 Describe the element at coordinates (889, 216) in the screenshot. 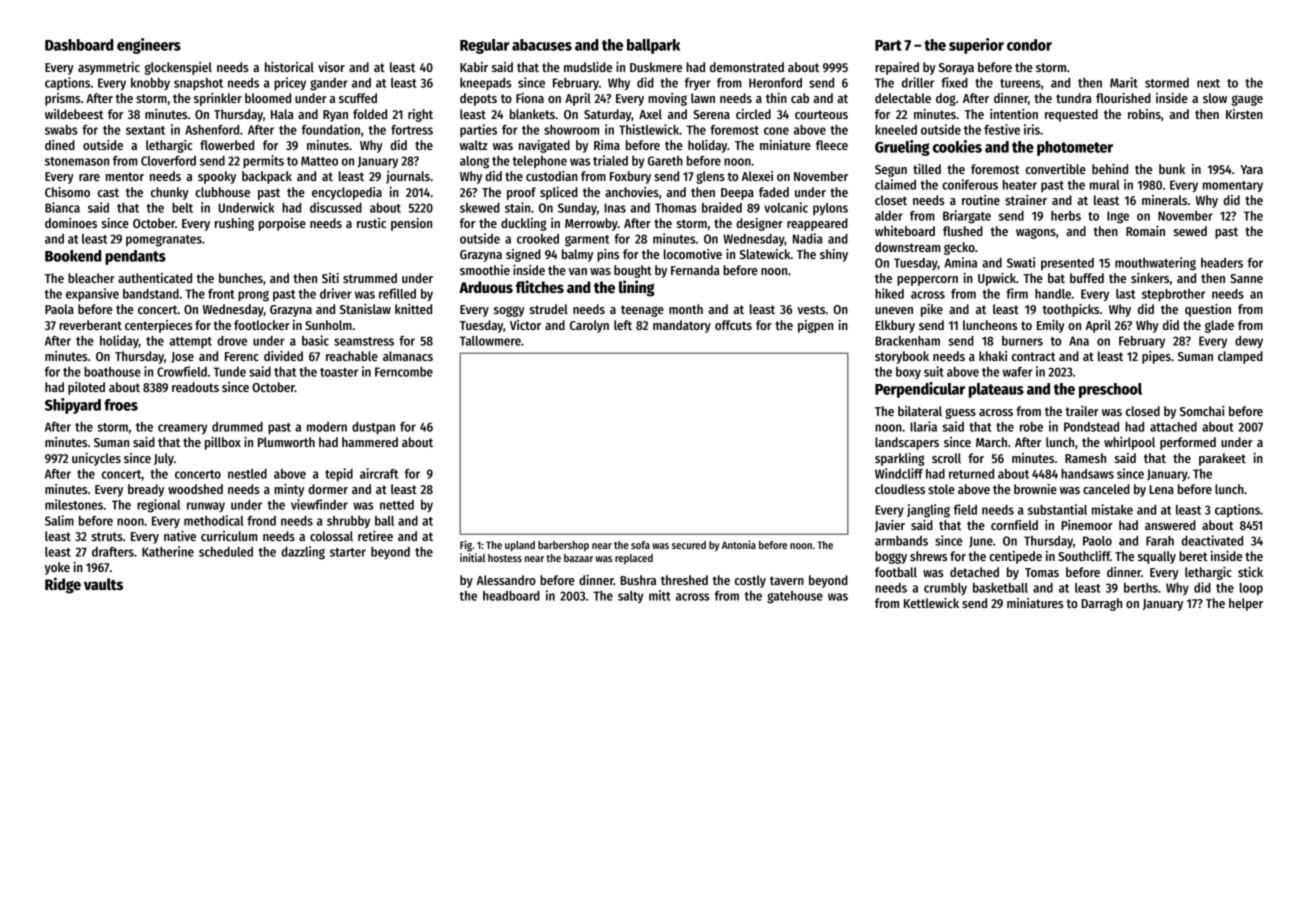

I see `alder` at that location.
